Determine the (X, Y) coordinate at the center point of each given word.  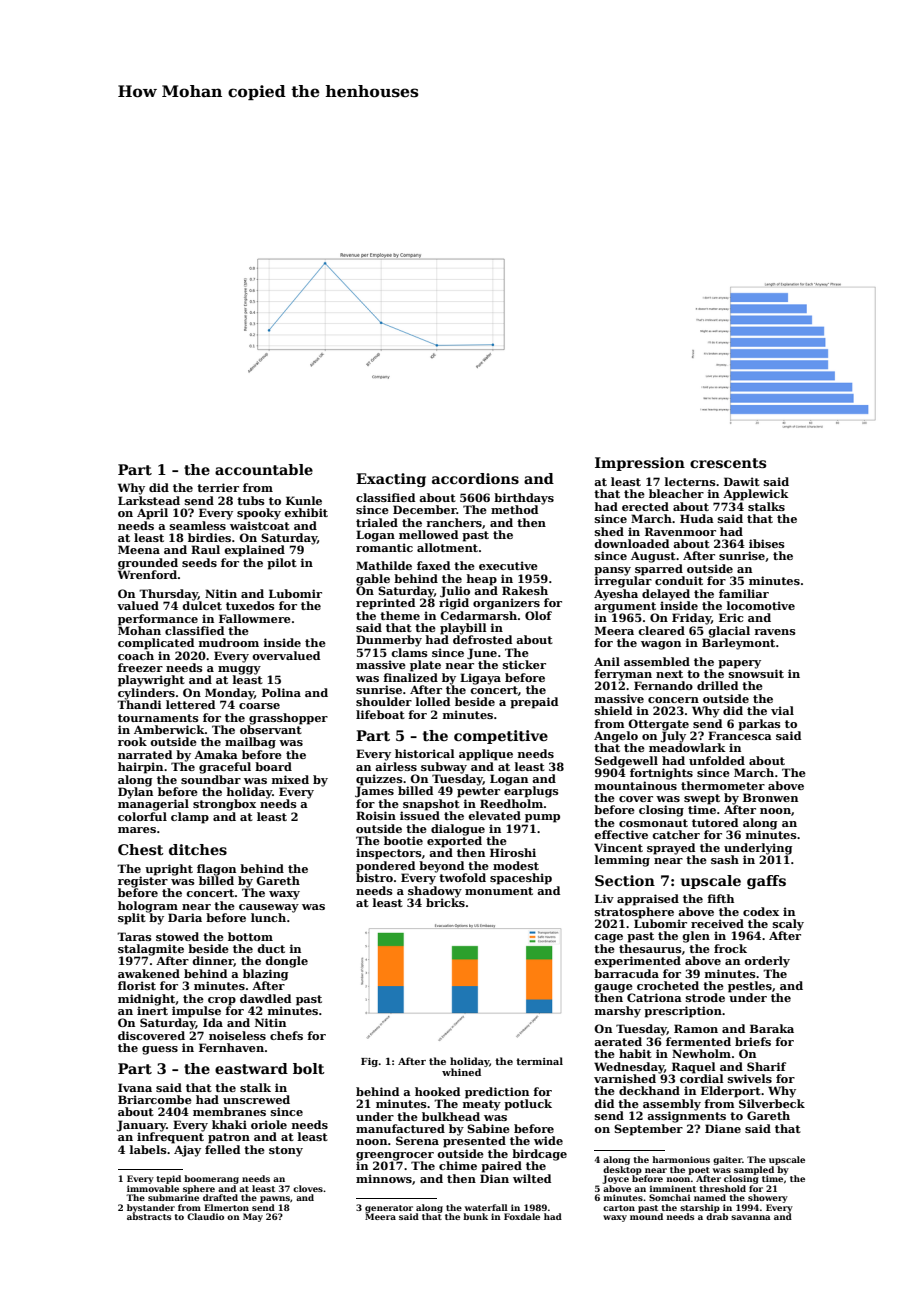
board (273, 766)
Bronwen (770, 797)
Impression (640, 464)
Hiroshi (513, 852)
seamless (198, 525)
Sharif (766, 1066)
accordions (475, 478)
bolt (309, 1068)
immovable (153, 1188)
